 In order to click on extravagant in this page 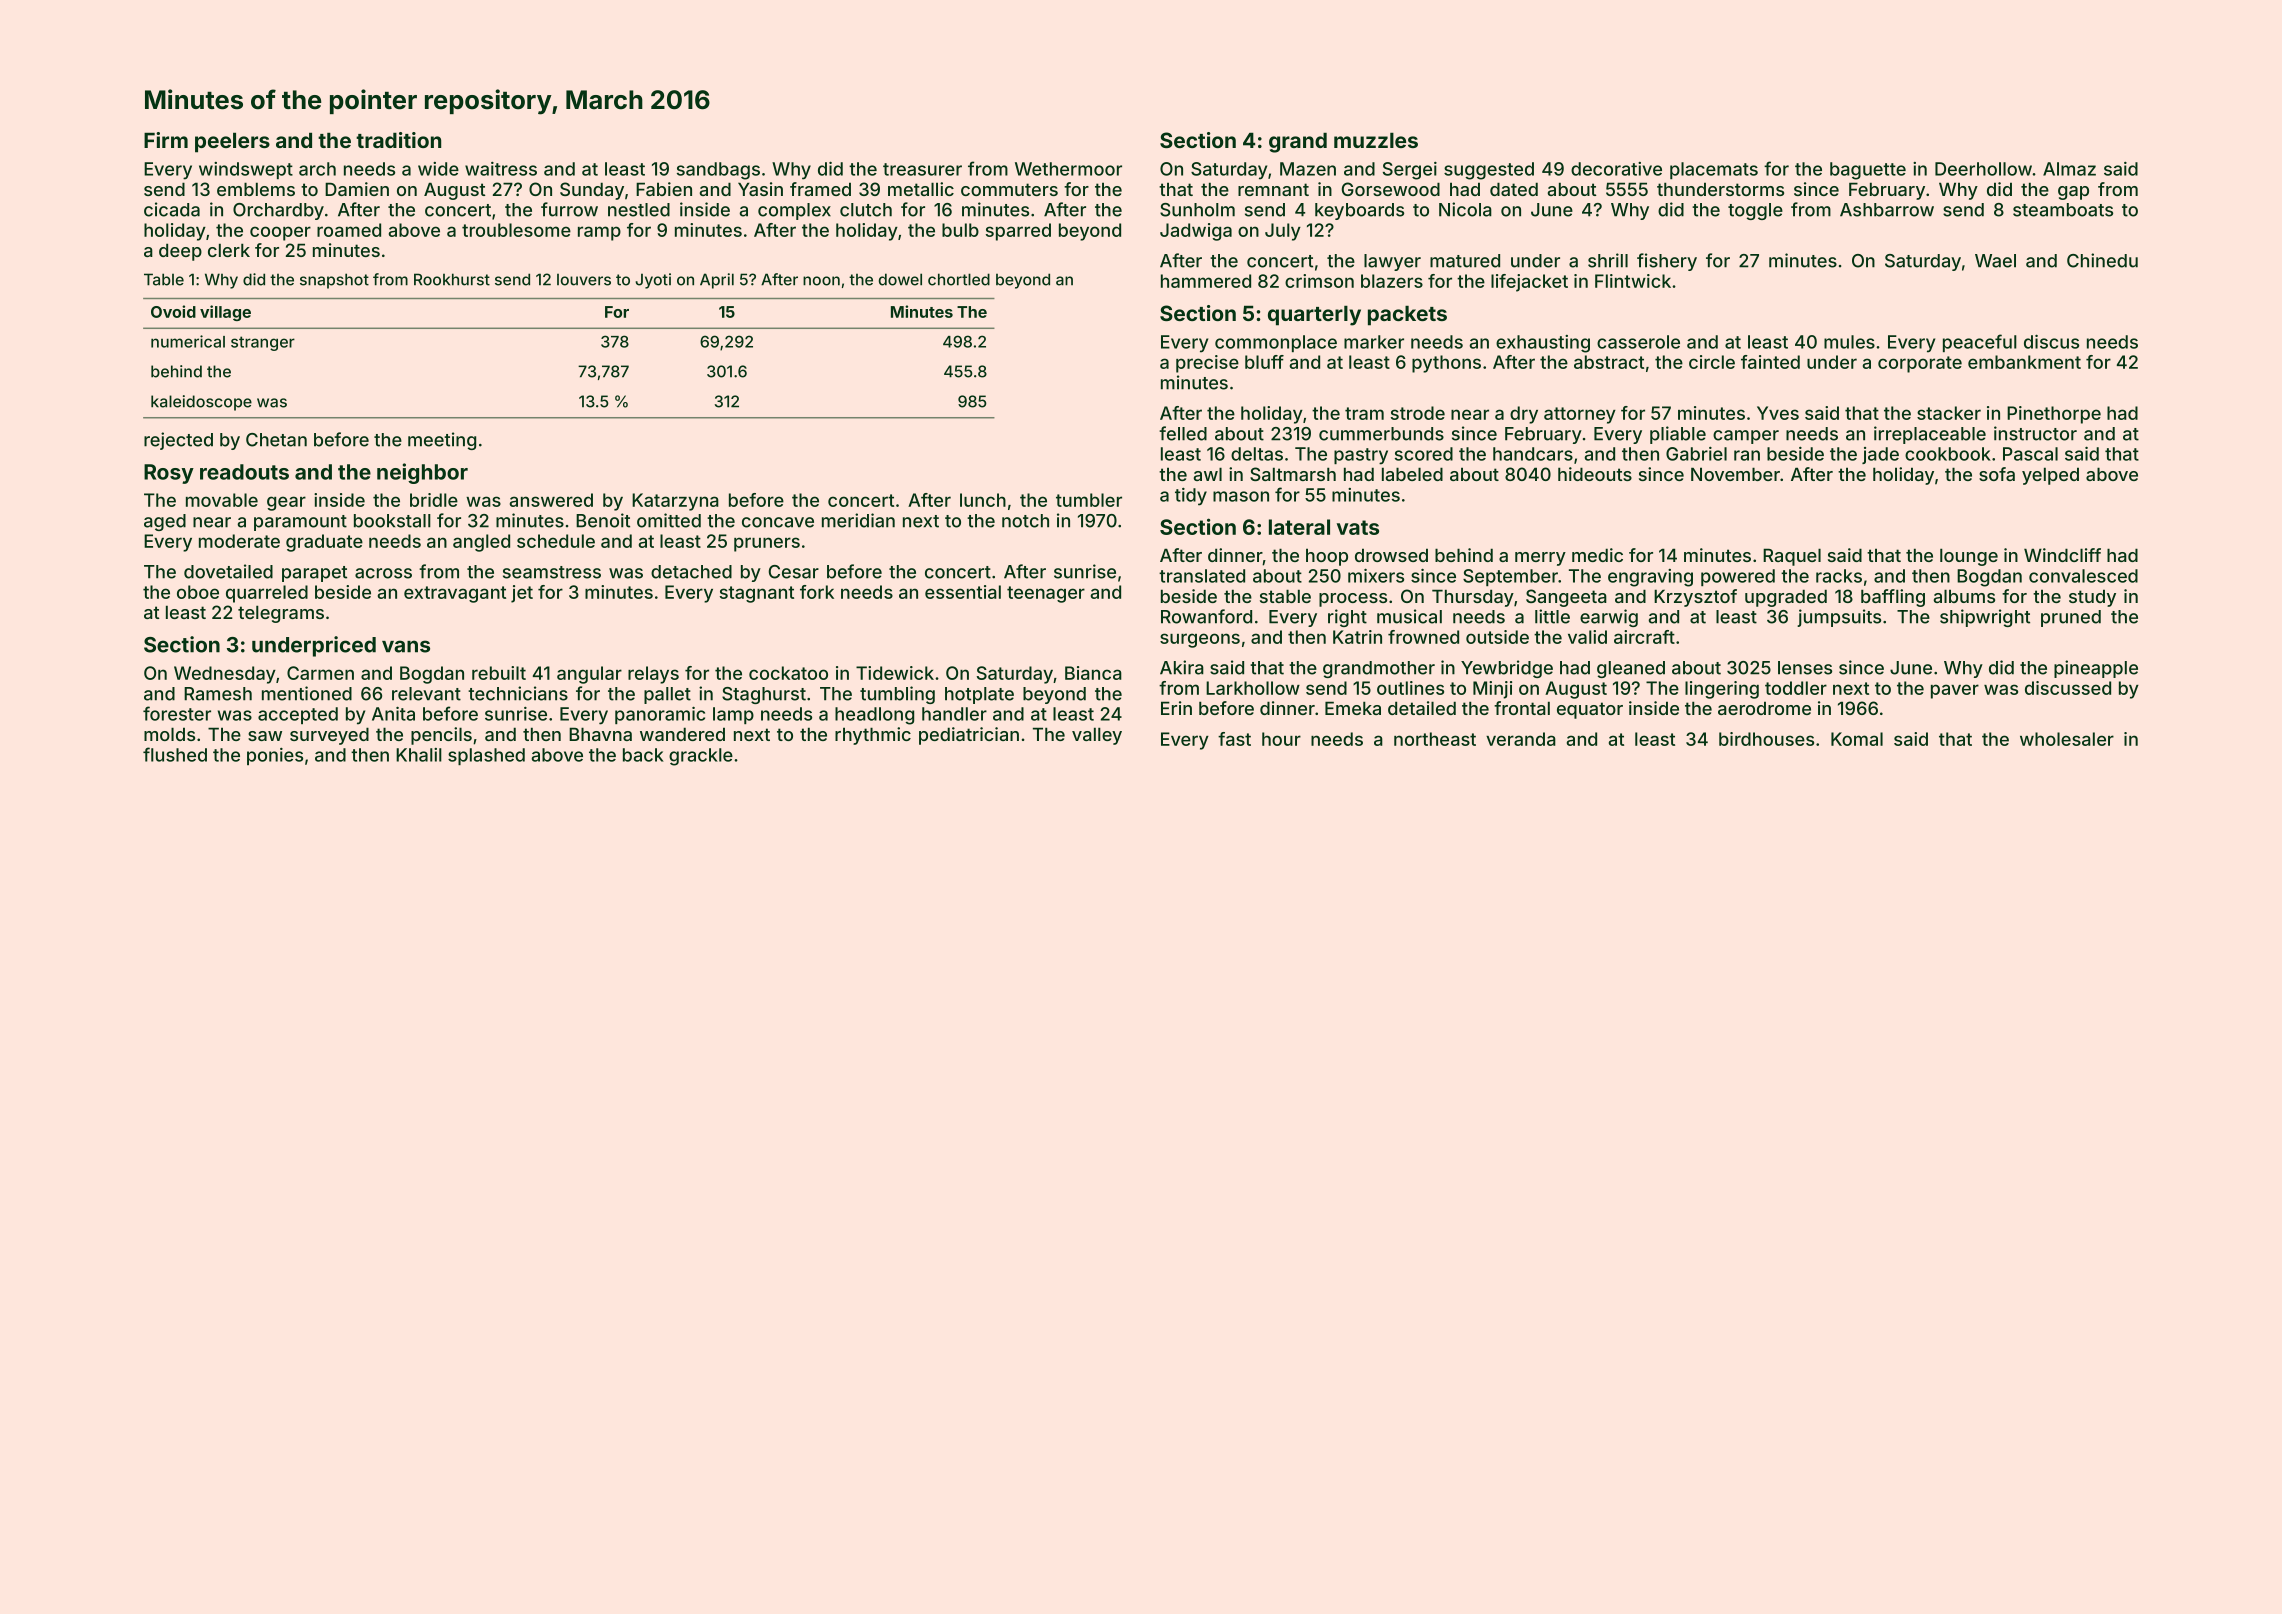, I will do `click(455, 594)`.
